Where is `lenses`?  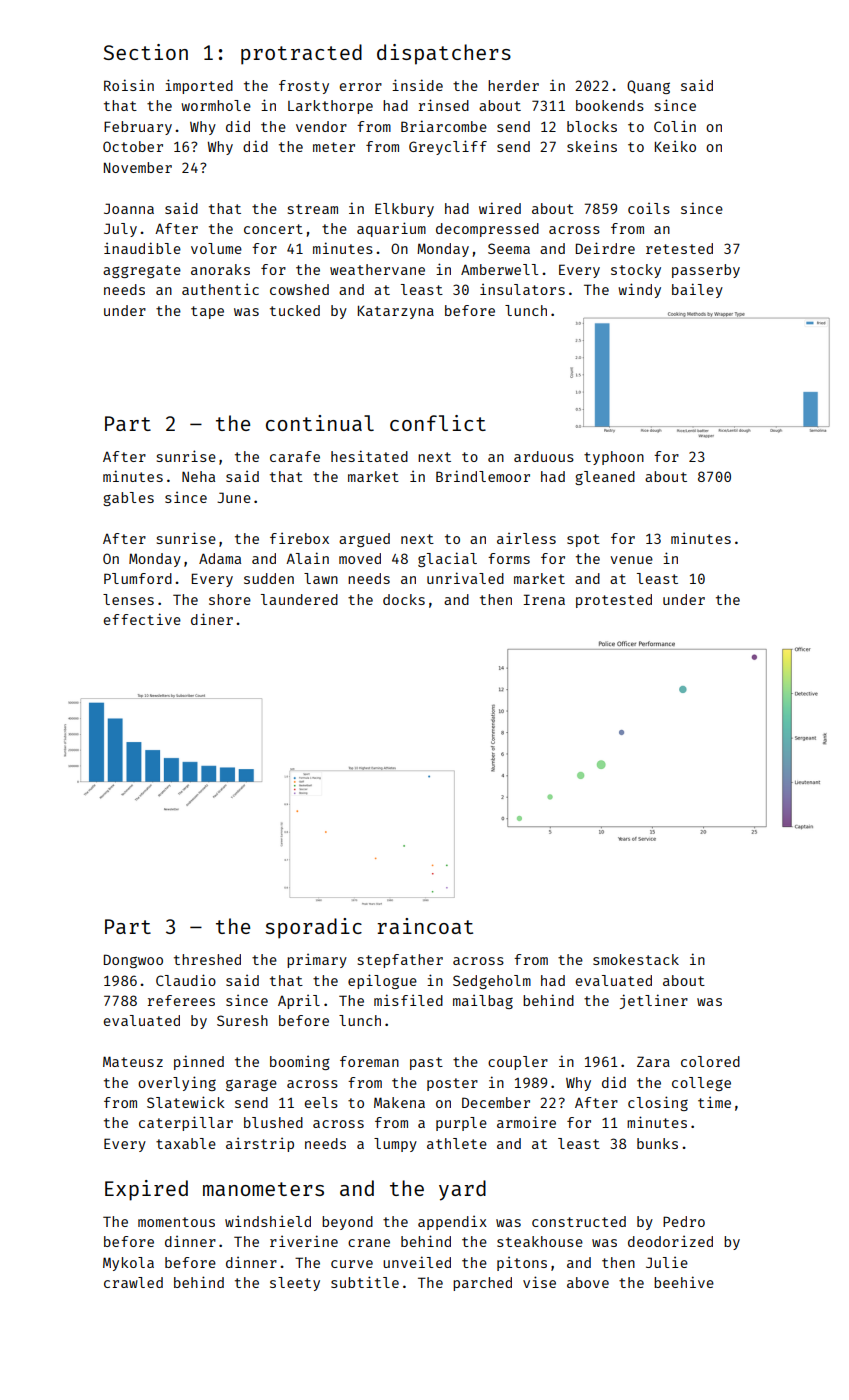 lenses is located at coordinates (128, 599).
